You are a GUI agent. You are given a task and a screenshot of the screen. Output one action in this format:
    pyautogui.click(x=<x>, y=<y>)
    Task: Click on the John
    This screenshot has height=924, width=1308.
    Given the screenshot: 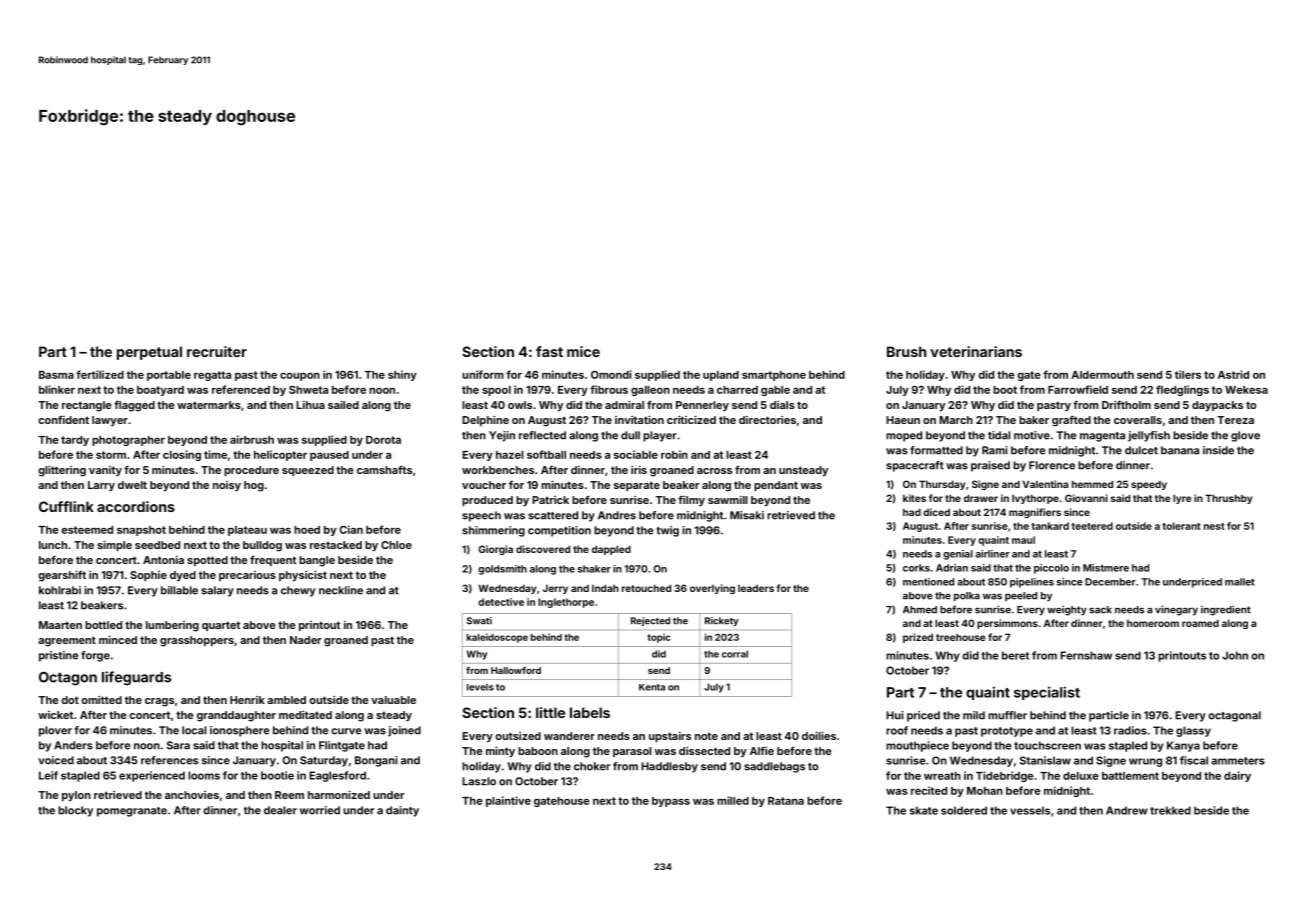 What is the action you would take?
    pyautogui.click(x=1235, y=655)
